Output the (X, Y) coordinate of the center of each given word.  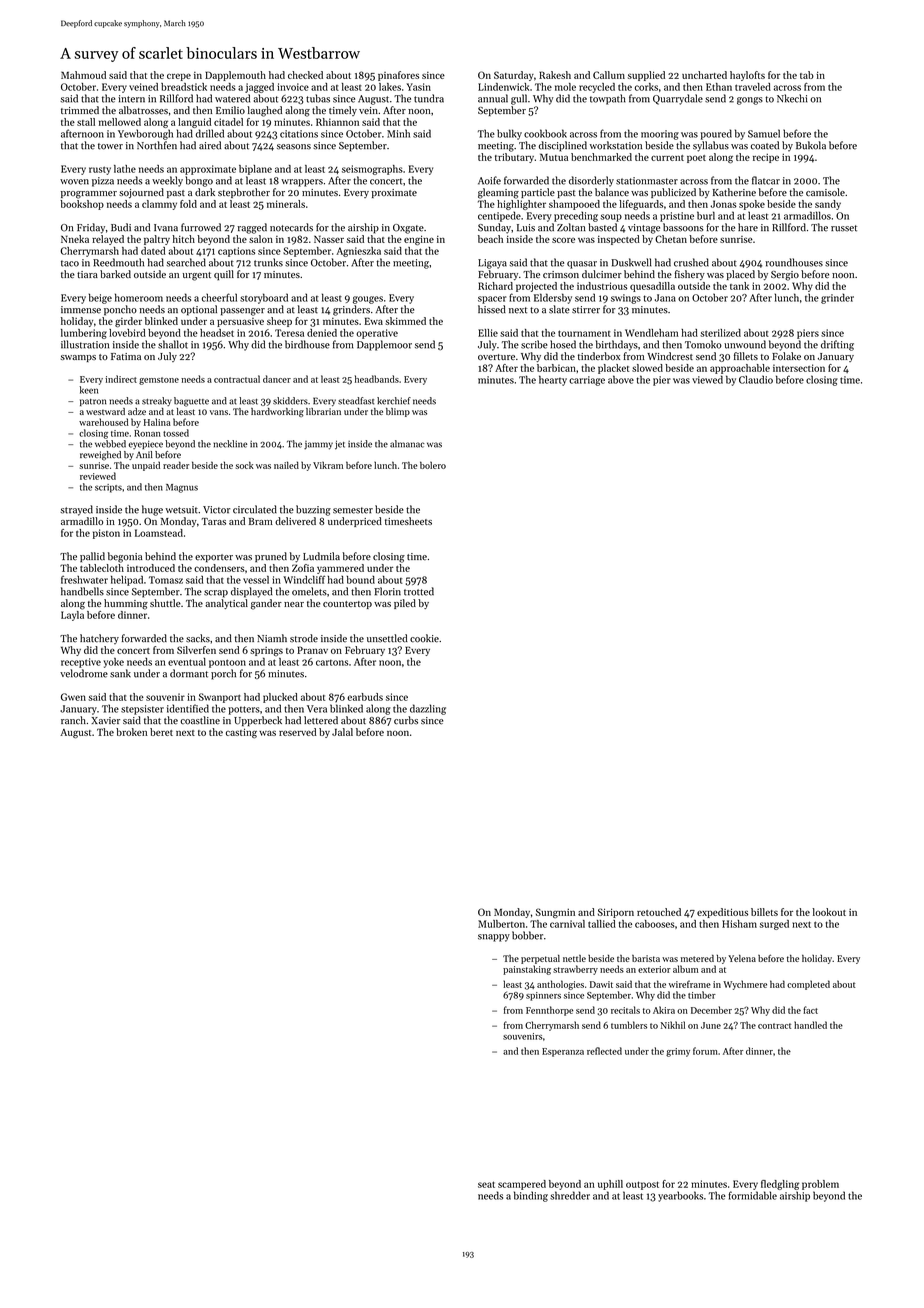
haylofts (747, 76)
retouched (659, 912)
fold (188, 204)
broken (132, 732)
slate (559, 309)
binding (531, 1196)
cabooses (655, 924)
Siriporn (616, 913)
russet (844, 228)
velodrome (84, 673)
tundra (429, 98)
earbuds (365, 697)
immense (81, 310)
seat (486, 1184)
